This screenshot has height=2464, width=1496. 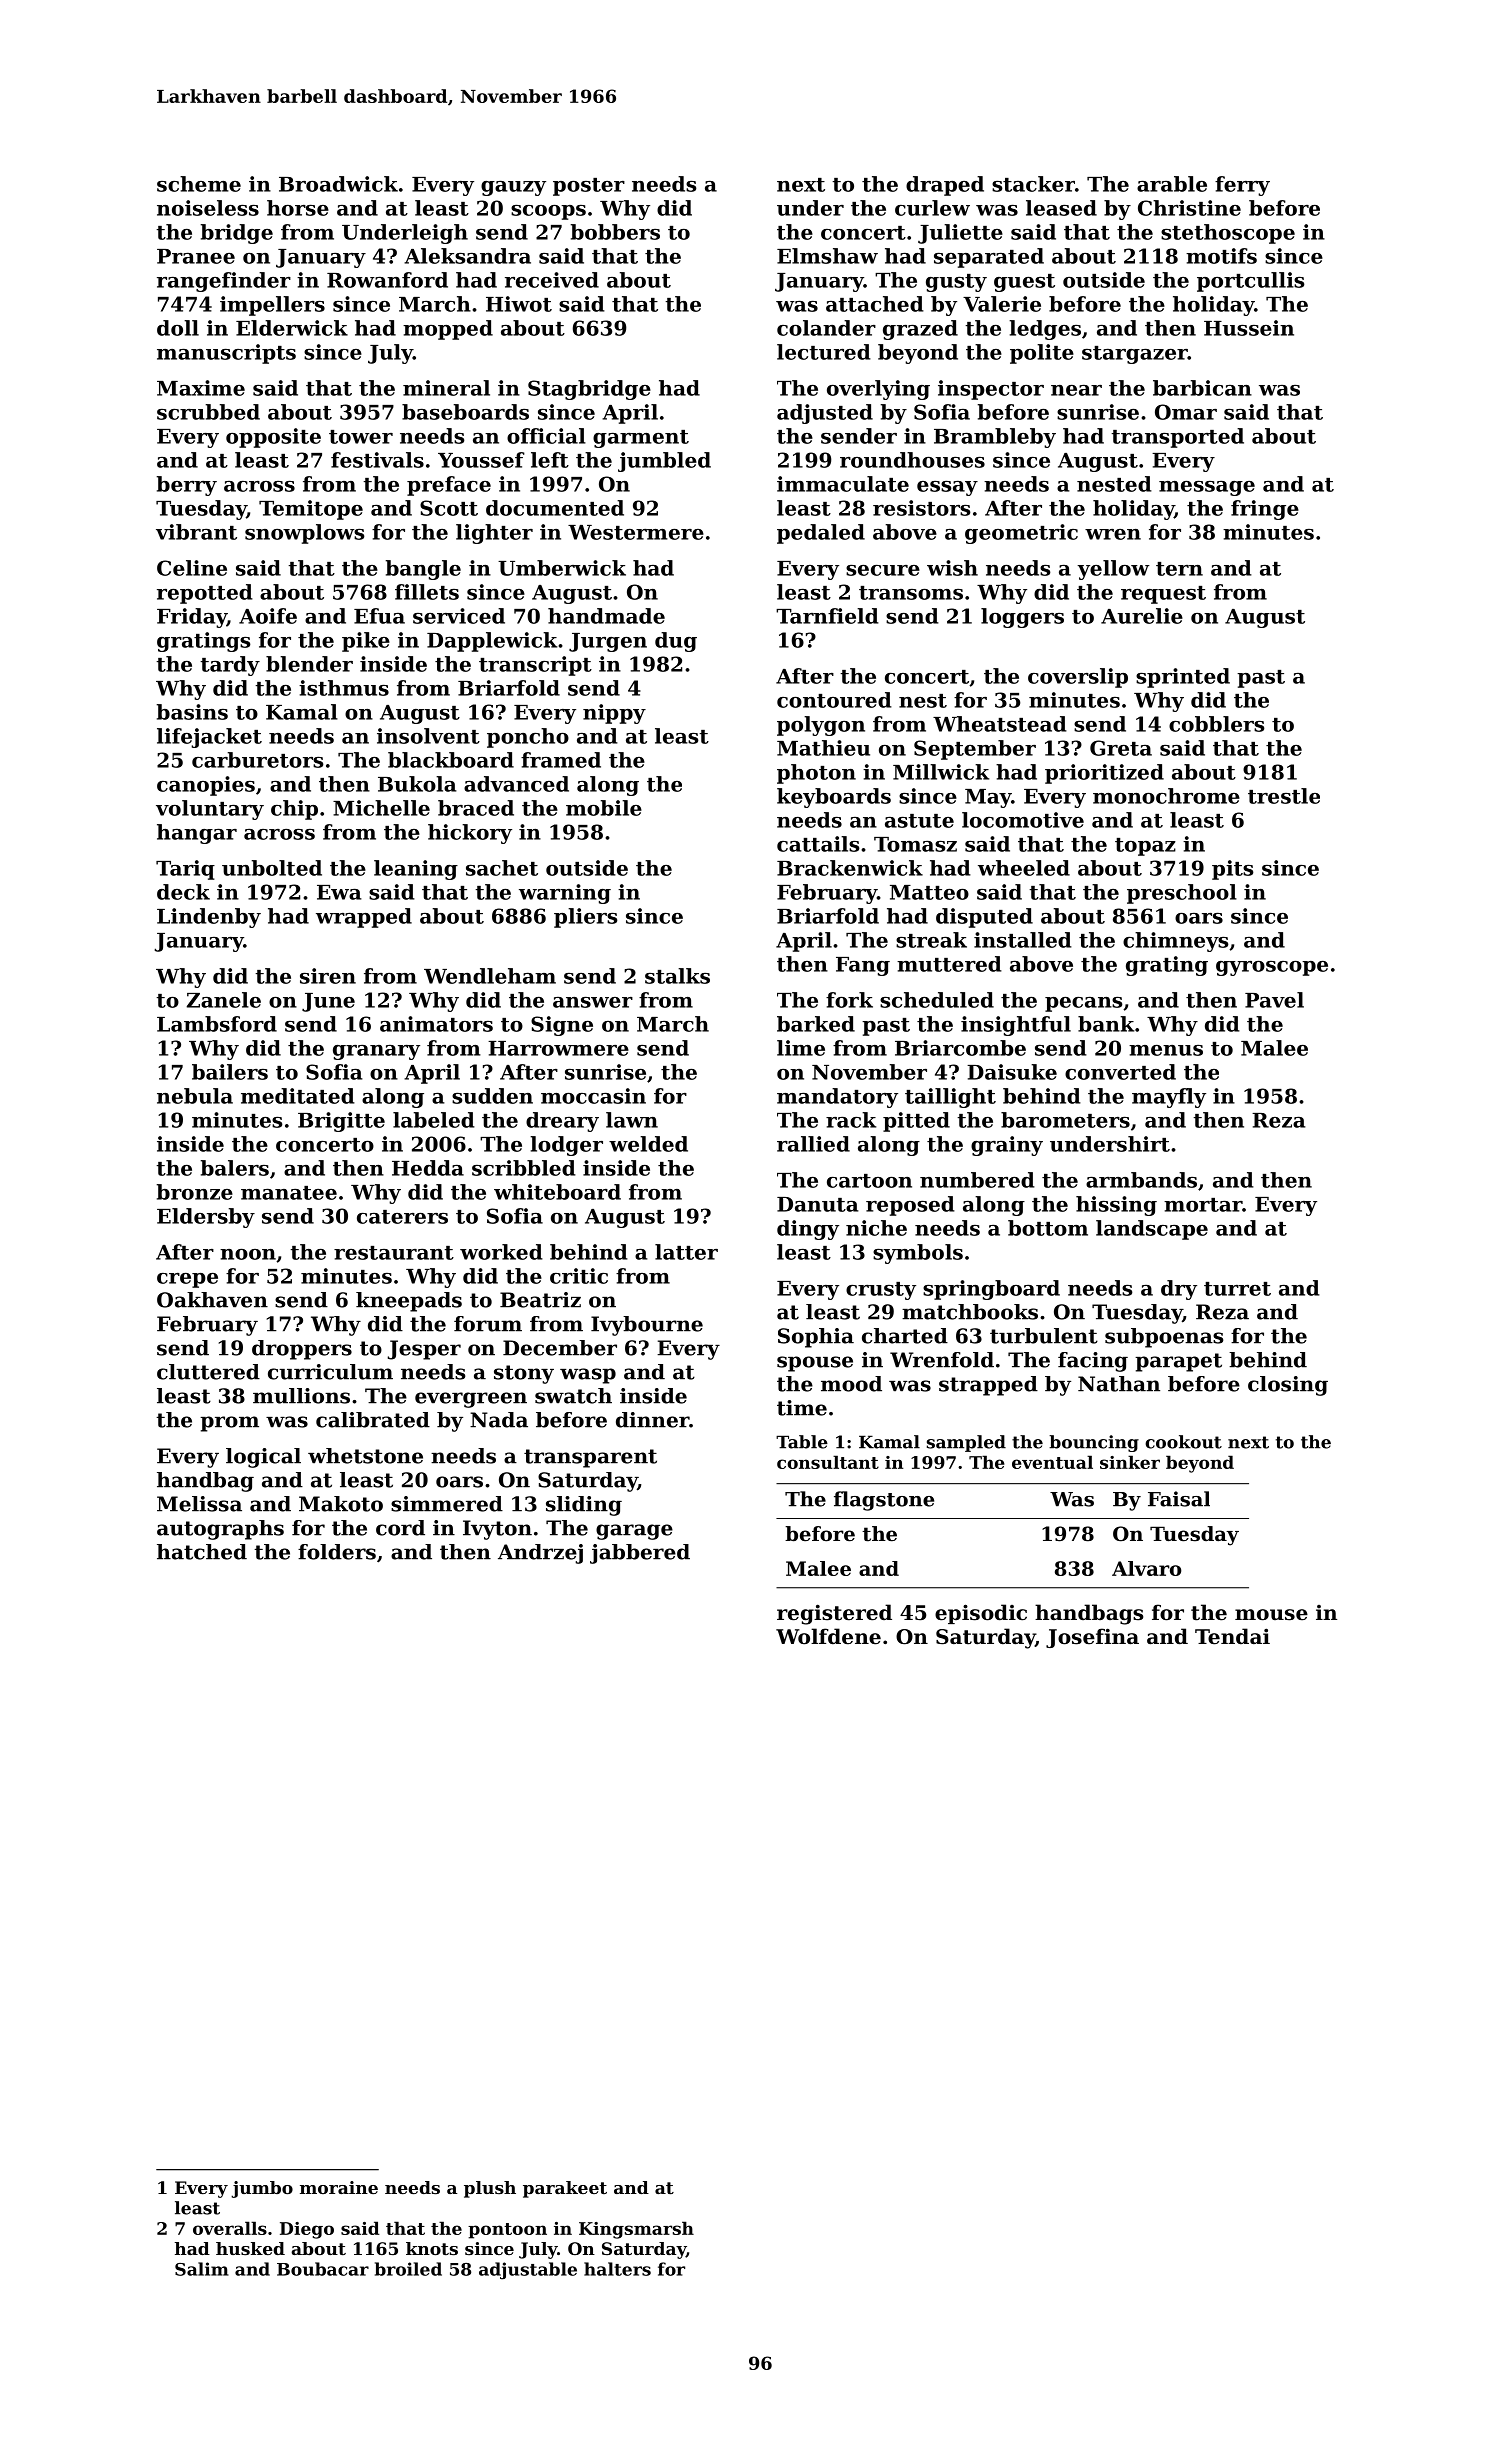 What do you see at coordinates (379, 616) in the screenshot?
I see `Efua` at bounding box center [379, 616].
